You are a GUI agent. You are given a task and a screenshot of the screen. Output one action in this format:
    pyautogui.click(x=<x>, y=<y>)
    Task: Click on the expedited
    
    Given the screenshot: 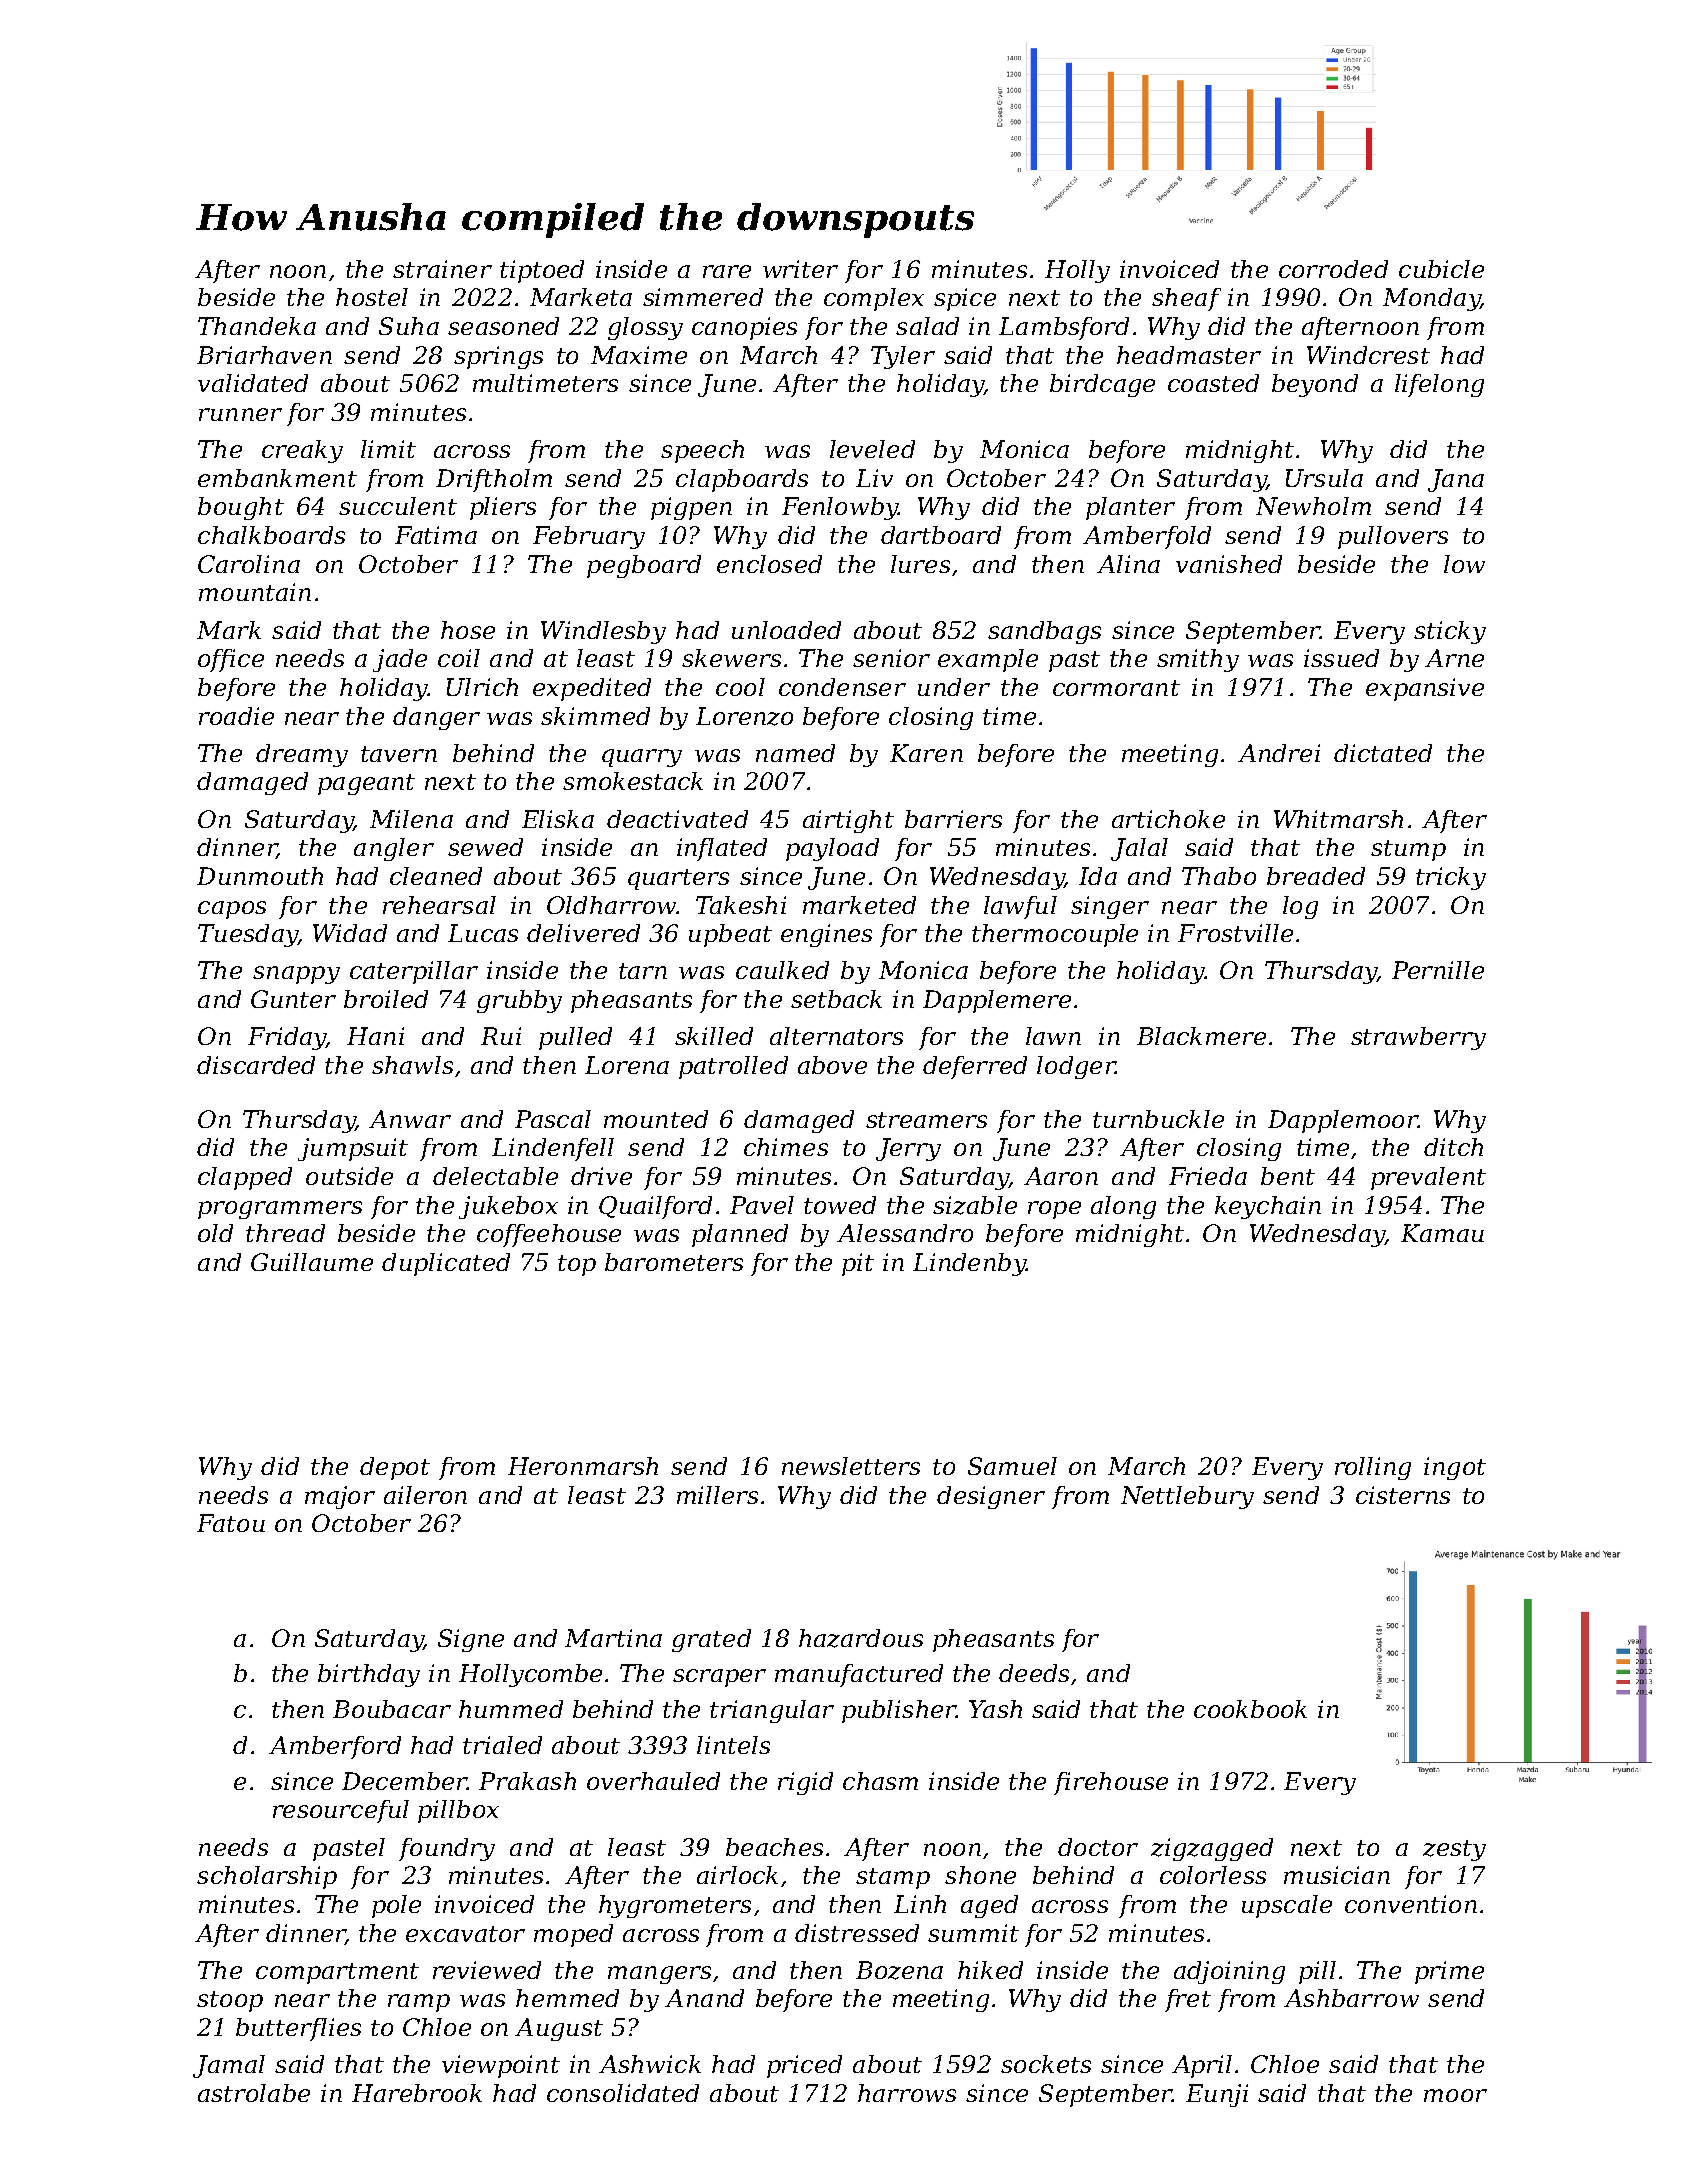 What is the action you would take?
    pyautogui.click(x=592, y=689)
